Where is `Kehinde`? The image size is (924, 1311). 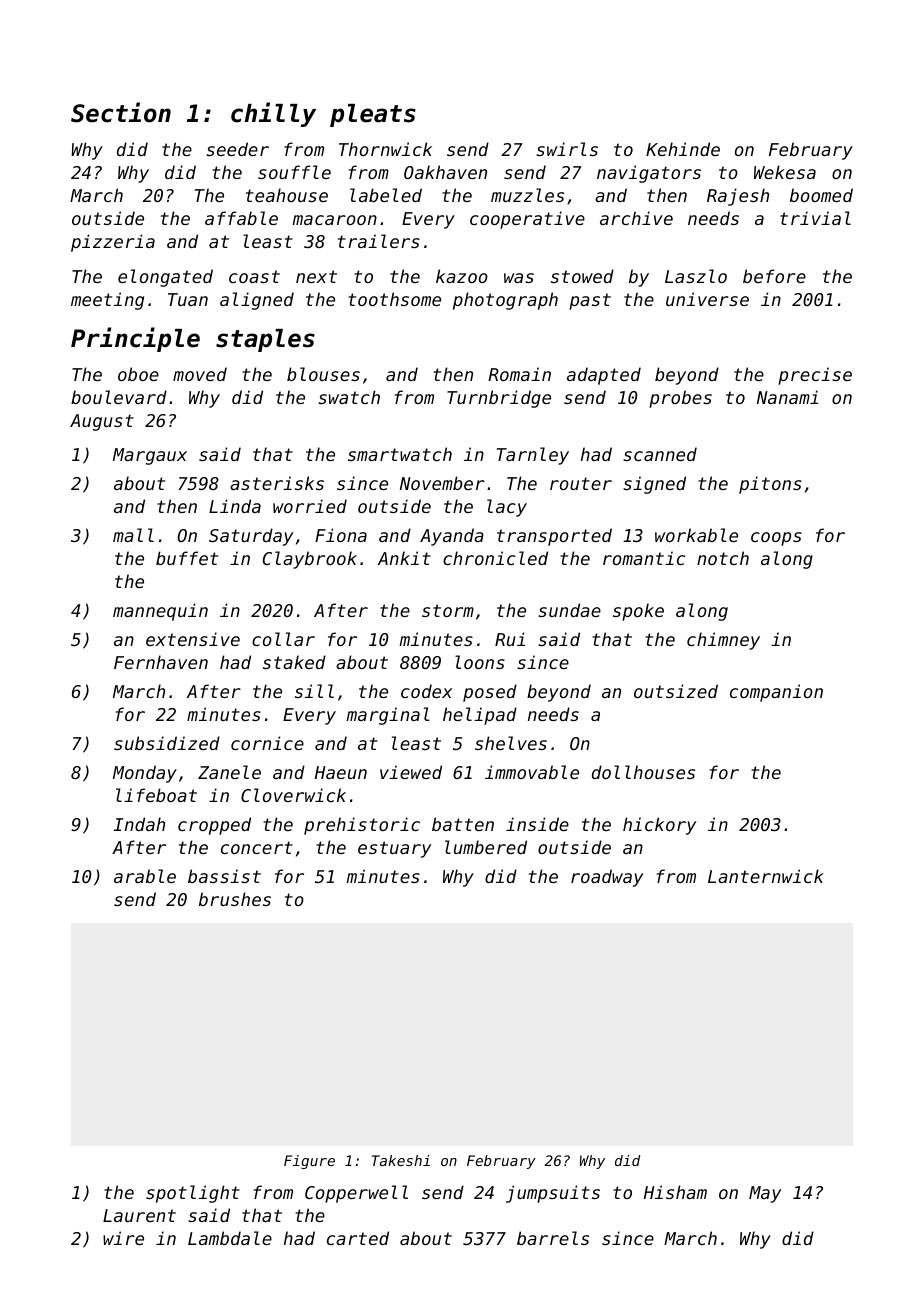 Kehinde is located at coordinates (683, 149).
